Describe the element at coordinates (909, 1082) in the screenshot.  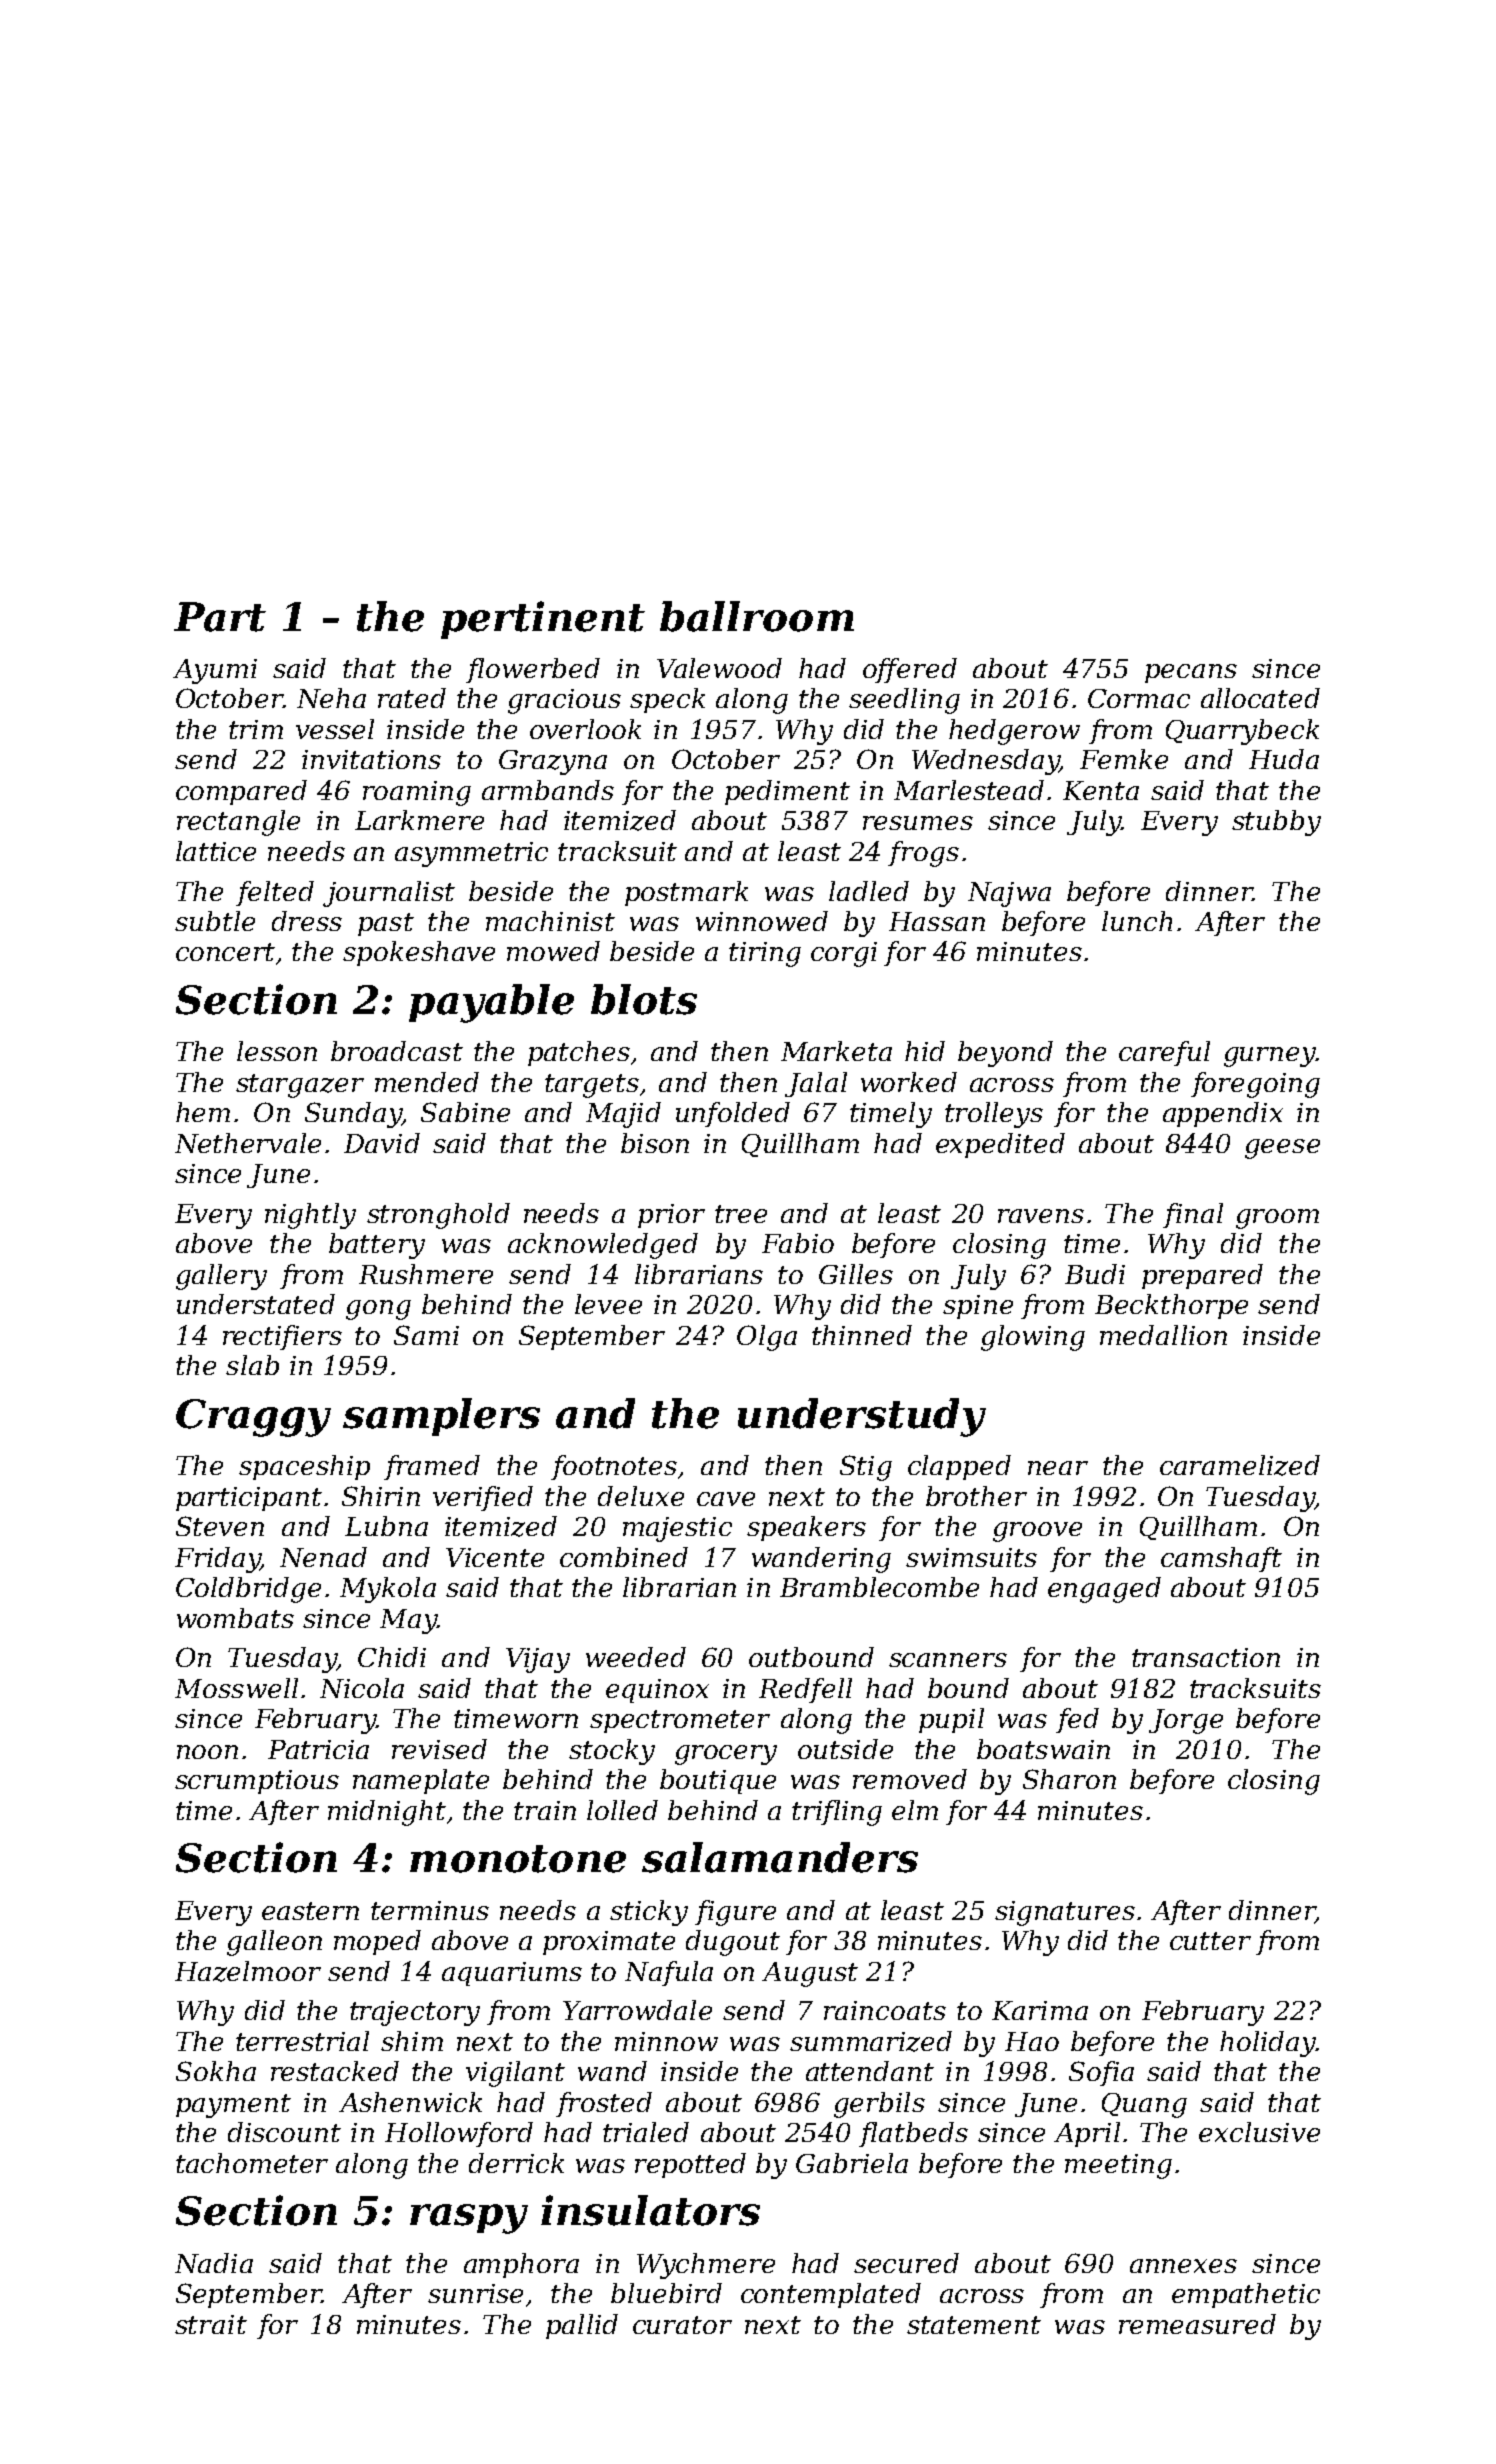
I see `worked` at that location.
